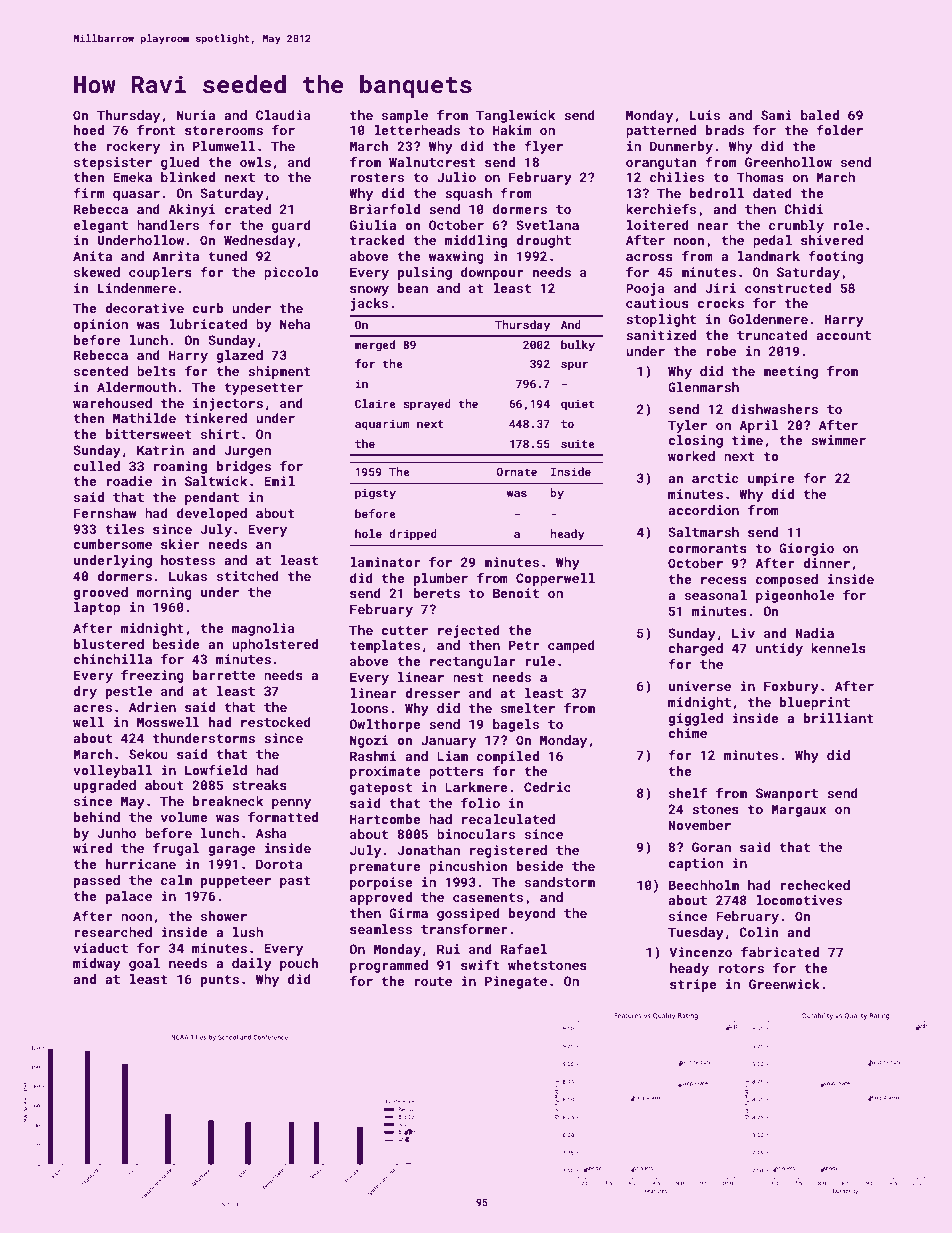 The image size is (952, 1233). I want to click on developed, so click(212, 514).
